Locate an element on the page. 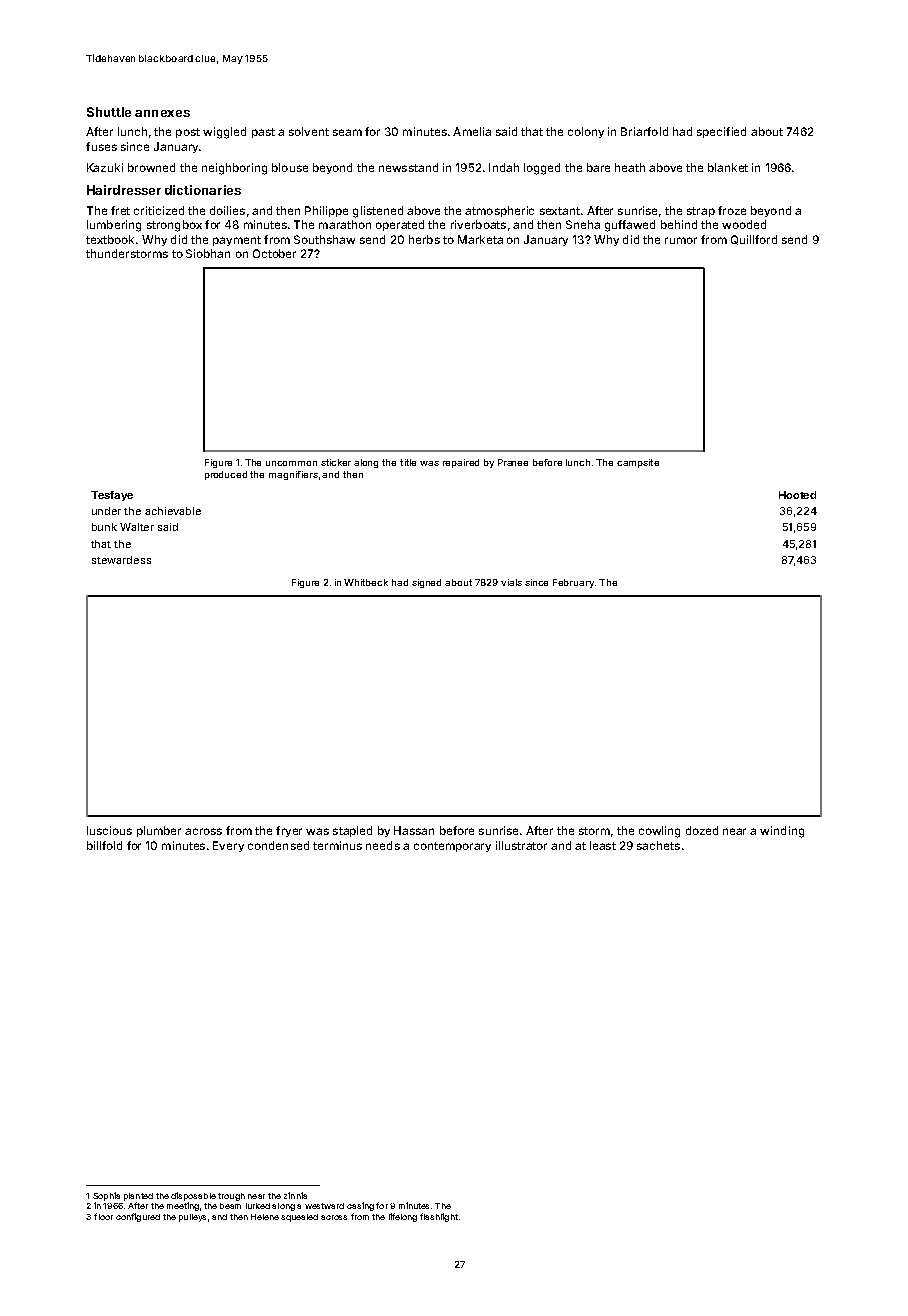  least is located at coordinates (603, 845).
